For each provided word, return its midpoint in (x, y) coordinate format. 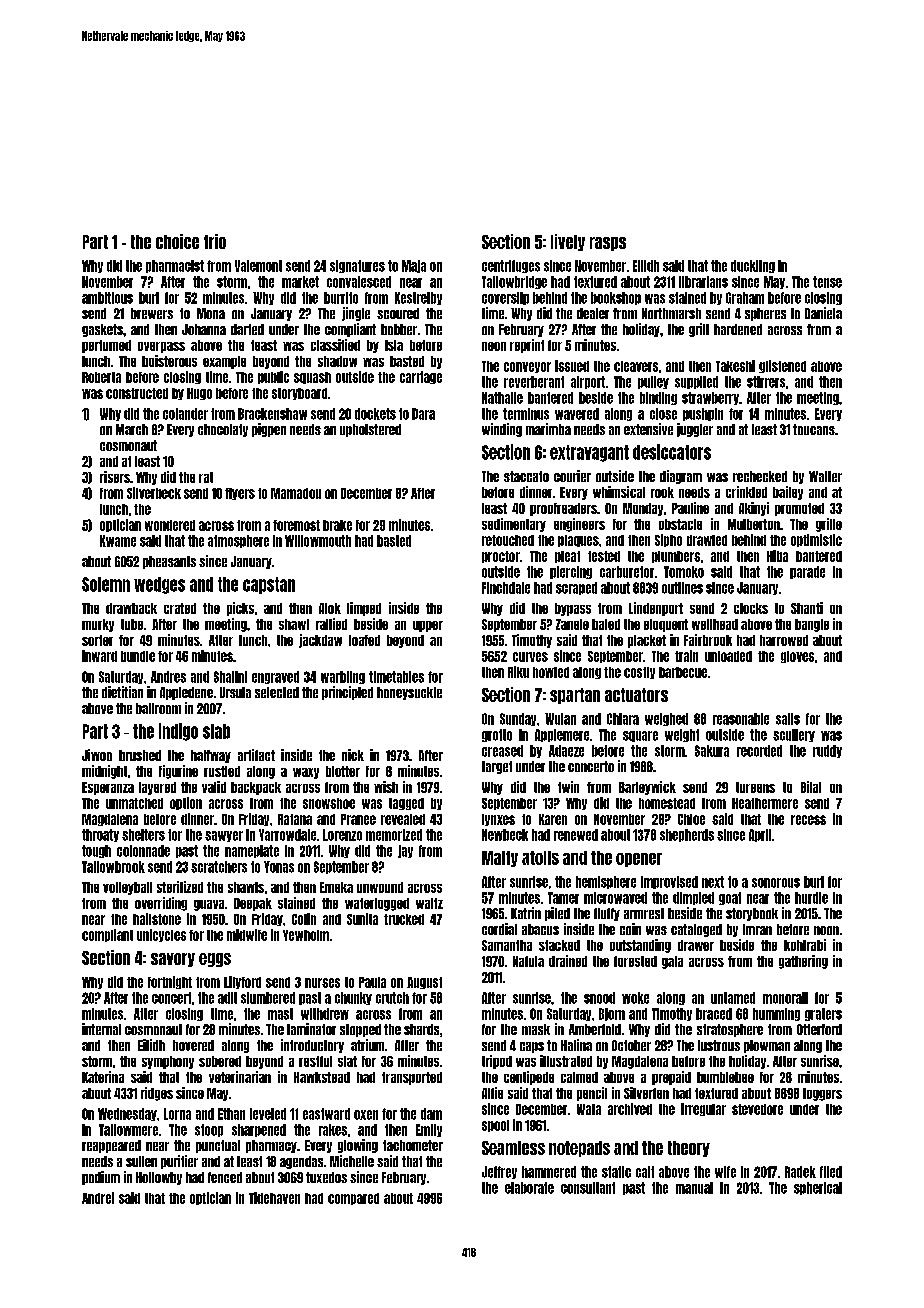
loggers (822, 1094)
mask (536, 1029)
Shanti (807, 608)
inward (99, 656)
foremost (296, 525)
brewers (152, 313)
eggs (215, 960)
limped (364, 609)
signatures (357, 266)
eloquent (666, 625)
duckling (753, 266)
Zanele (572, 624)
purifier (179, 1162)
